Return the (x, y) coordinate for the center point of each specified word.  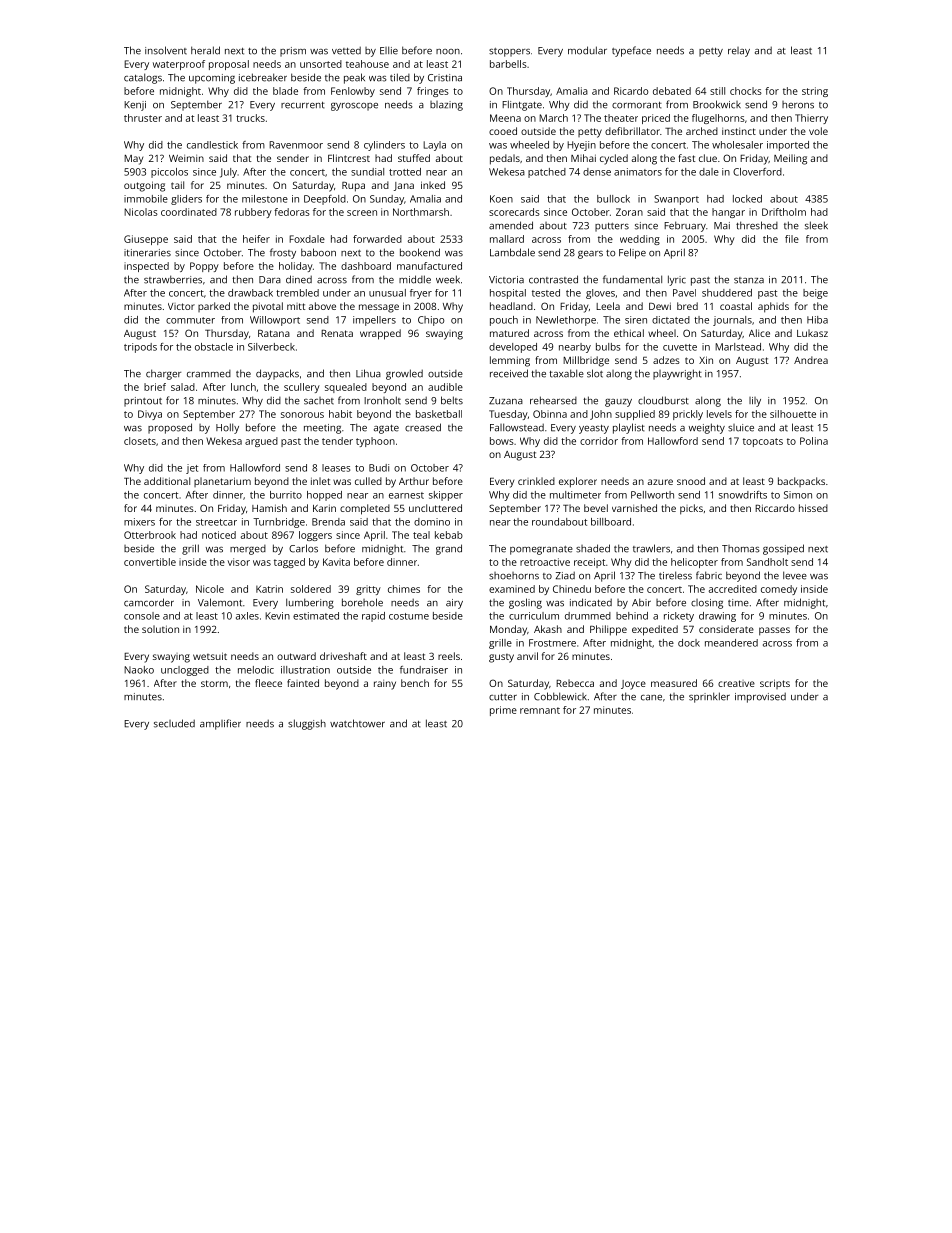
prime (503, 711)
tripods (140, 348)
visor (238, 562)
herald (205, 50)
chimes (404, 589)
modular (587, 50)
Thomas (741, 549)
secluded (174, 723)
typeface (631, 51)
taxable (566, 373)
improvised (760, 698)
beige (815, 294)
